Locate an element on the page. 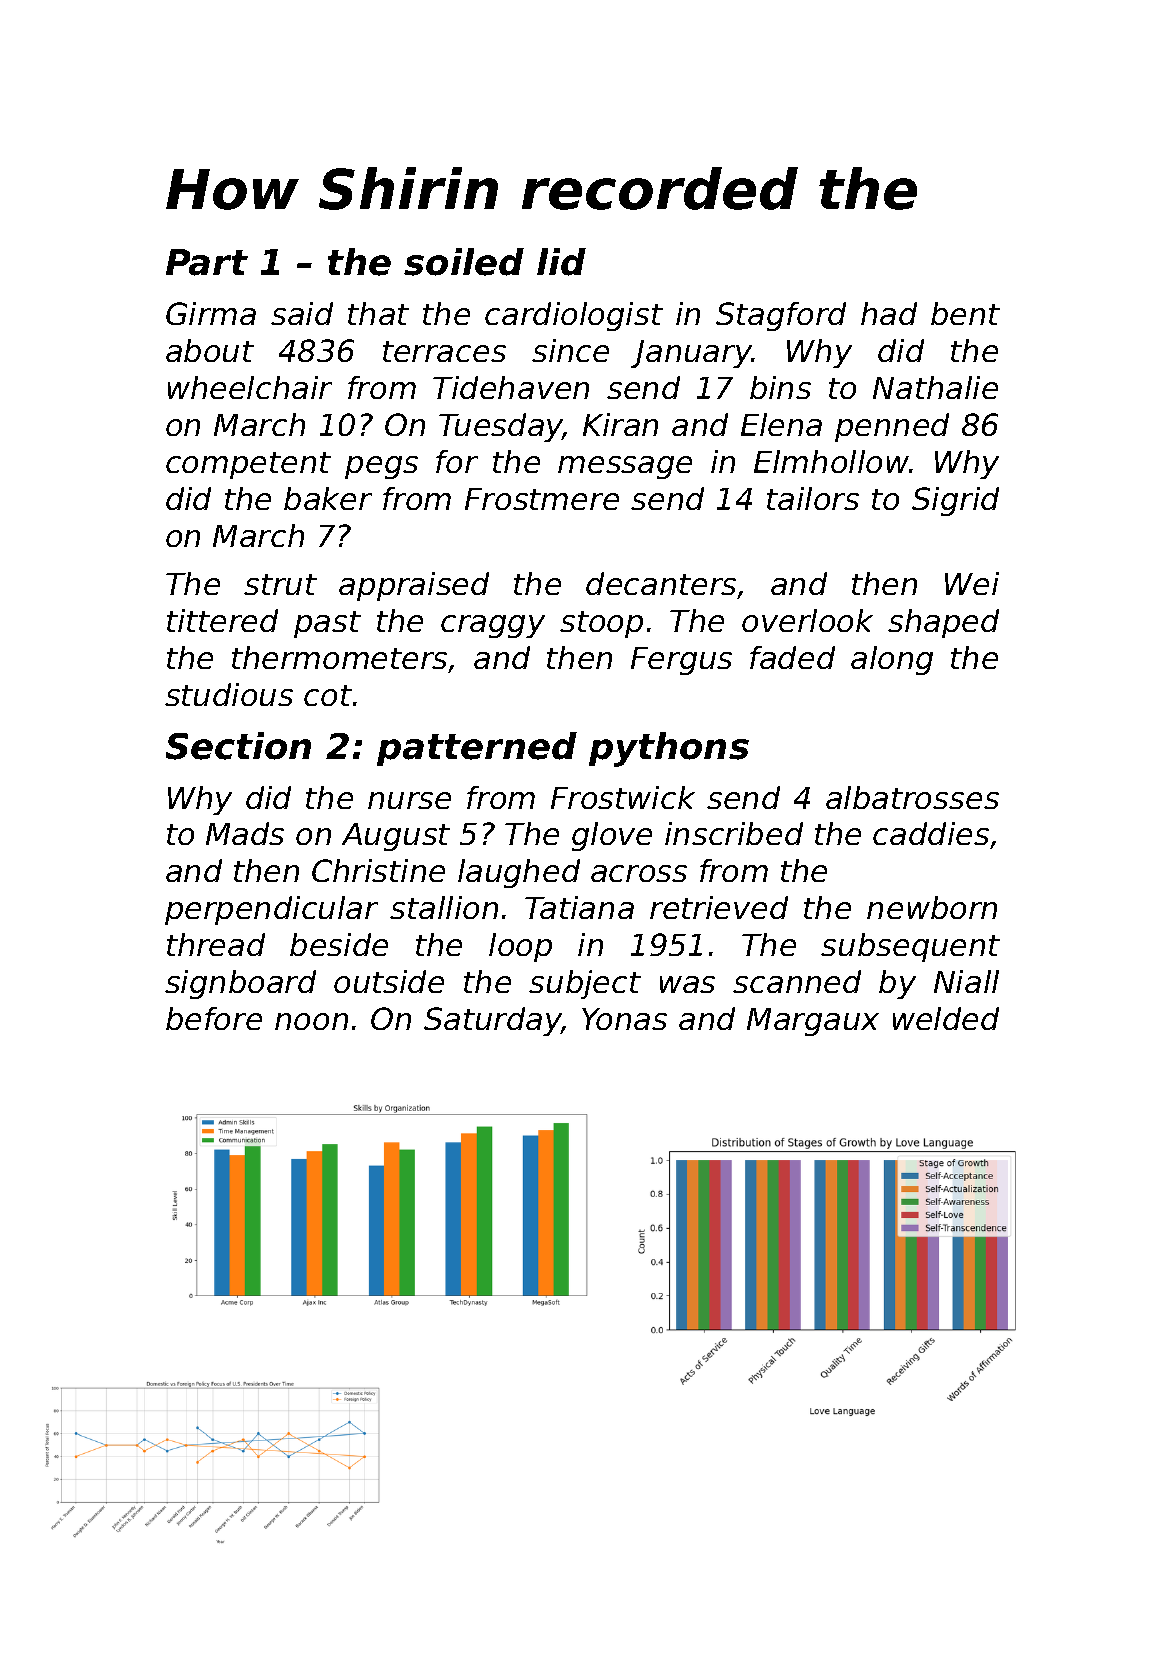 The width and height of the image is (1165, 1654). signboard is located at coordinates (240, 984).
